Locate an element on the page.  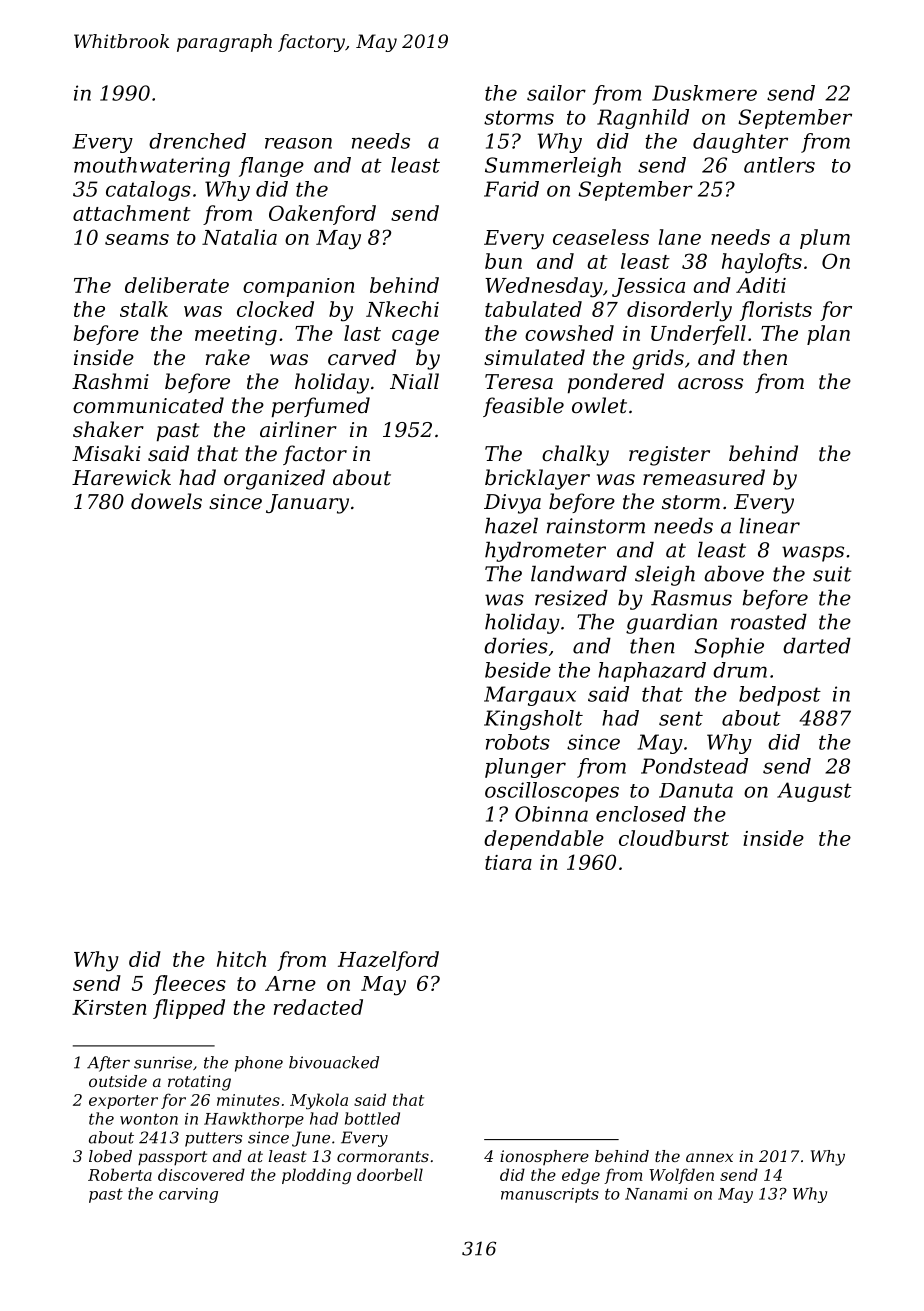
dowels is located at coordinates (166, 501).
